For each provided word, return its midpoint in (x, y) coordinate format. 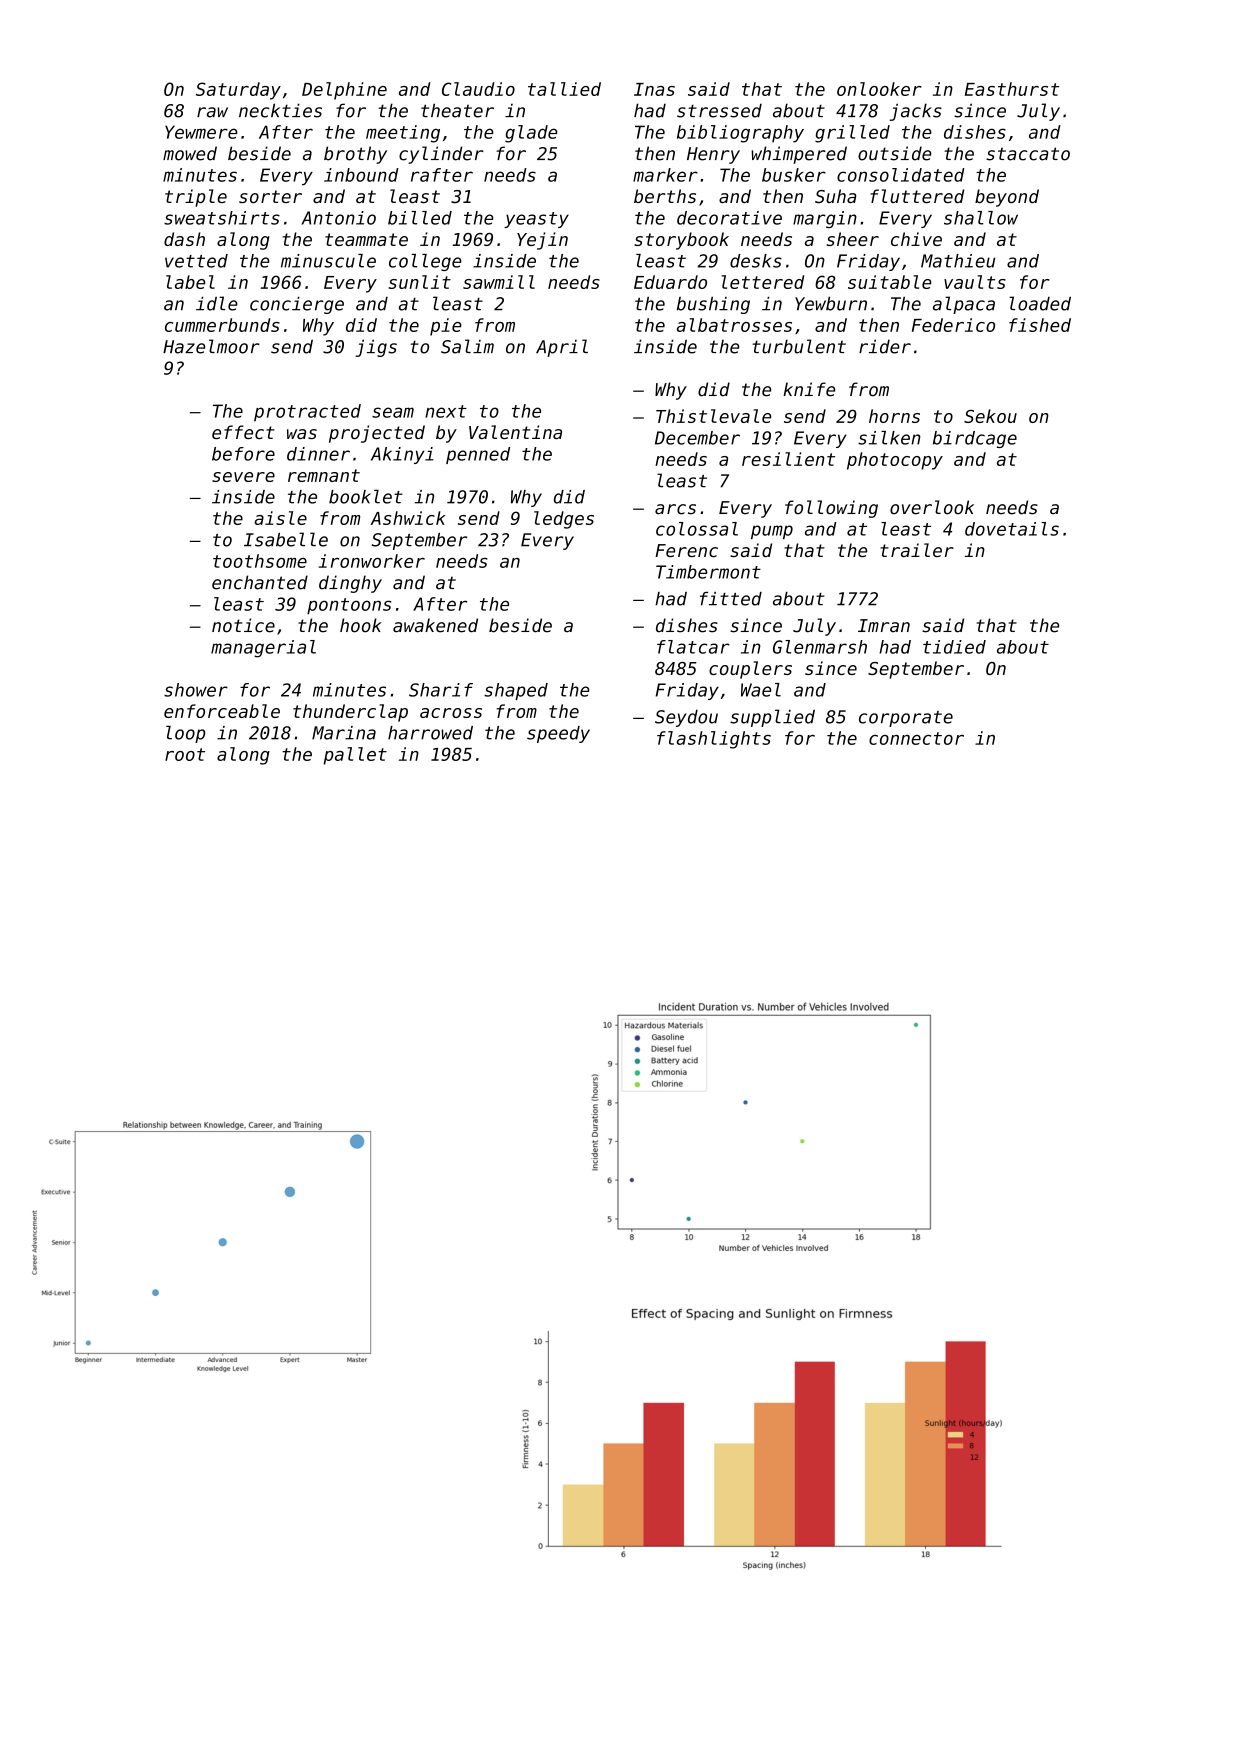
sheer (852, 239)
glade (531, 134)
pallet (355, 756)
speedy (558, 734)
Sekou (990, 416)
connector (916, 738)
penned (478, 455)
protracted (307, 412)
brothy (355, 155)
